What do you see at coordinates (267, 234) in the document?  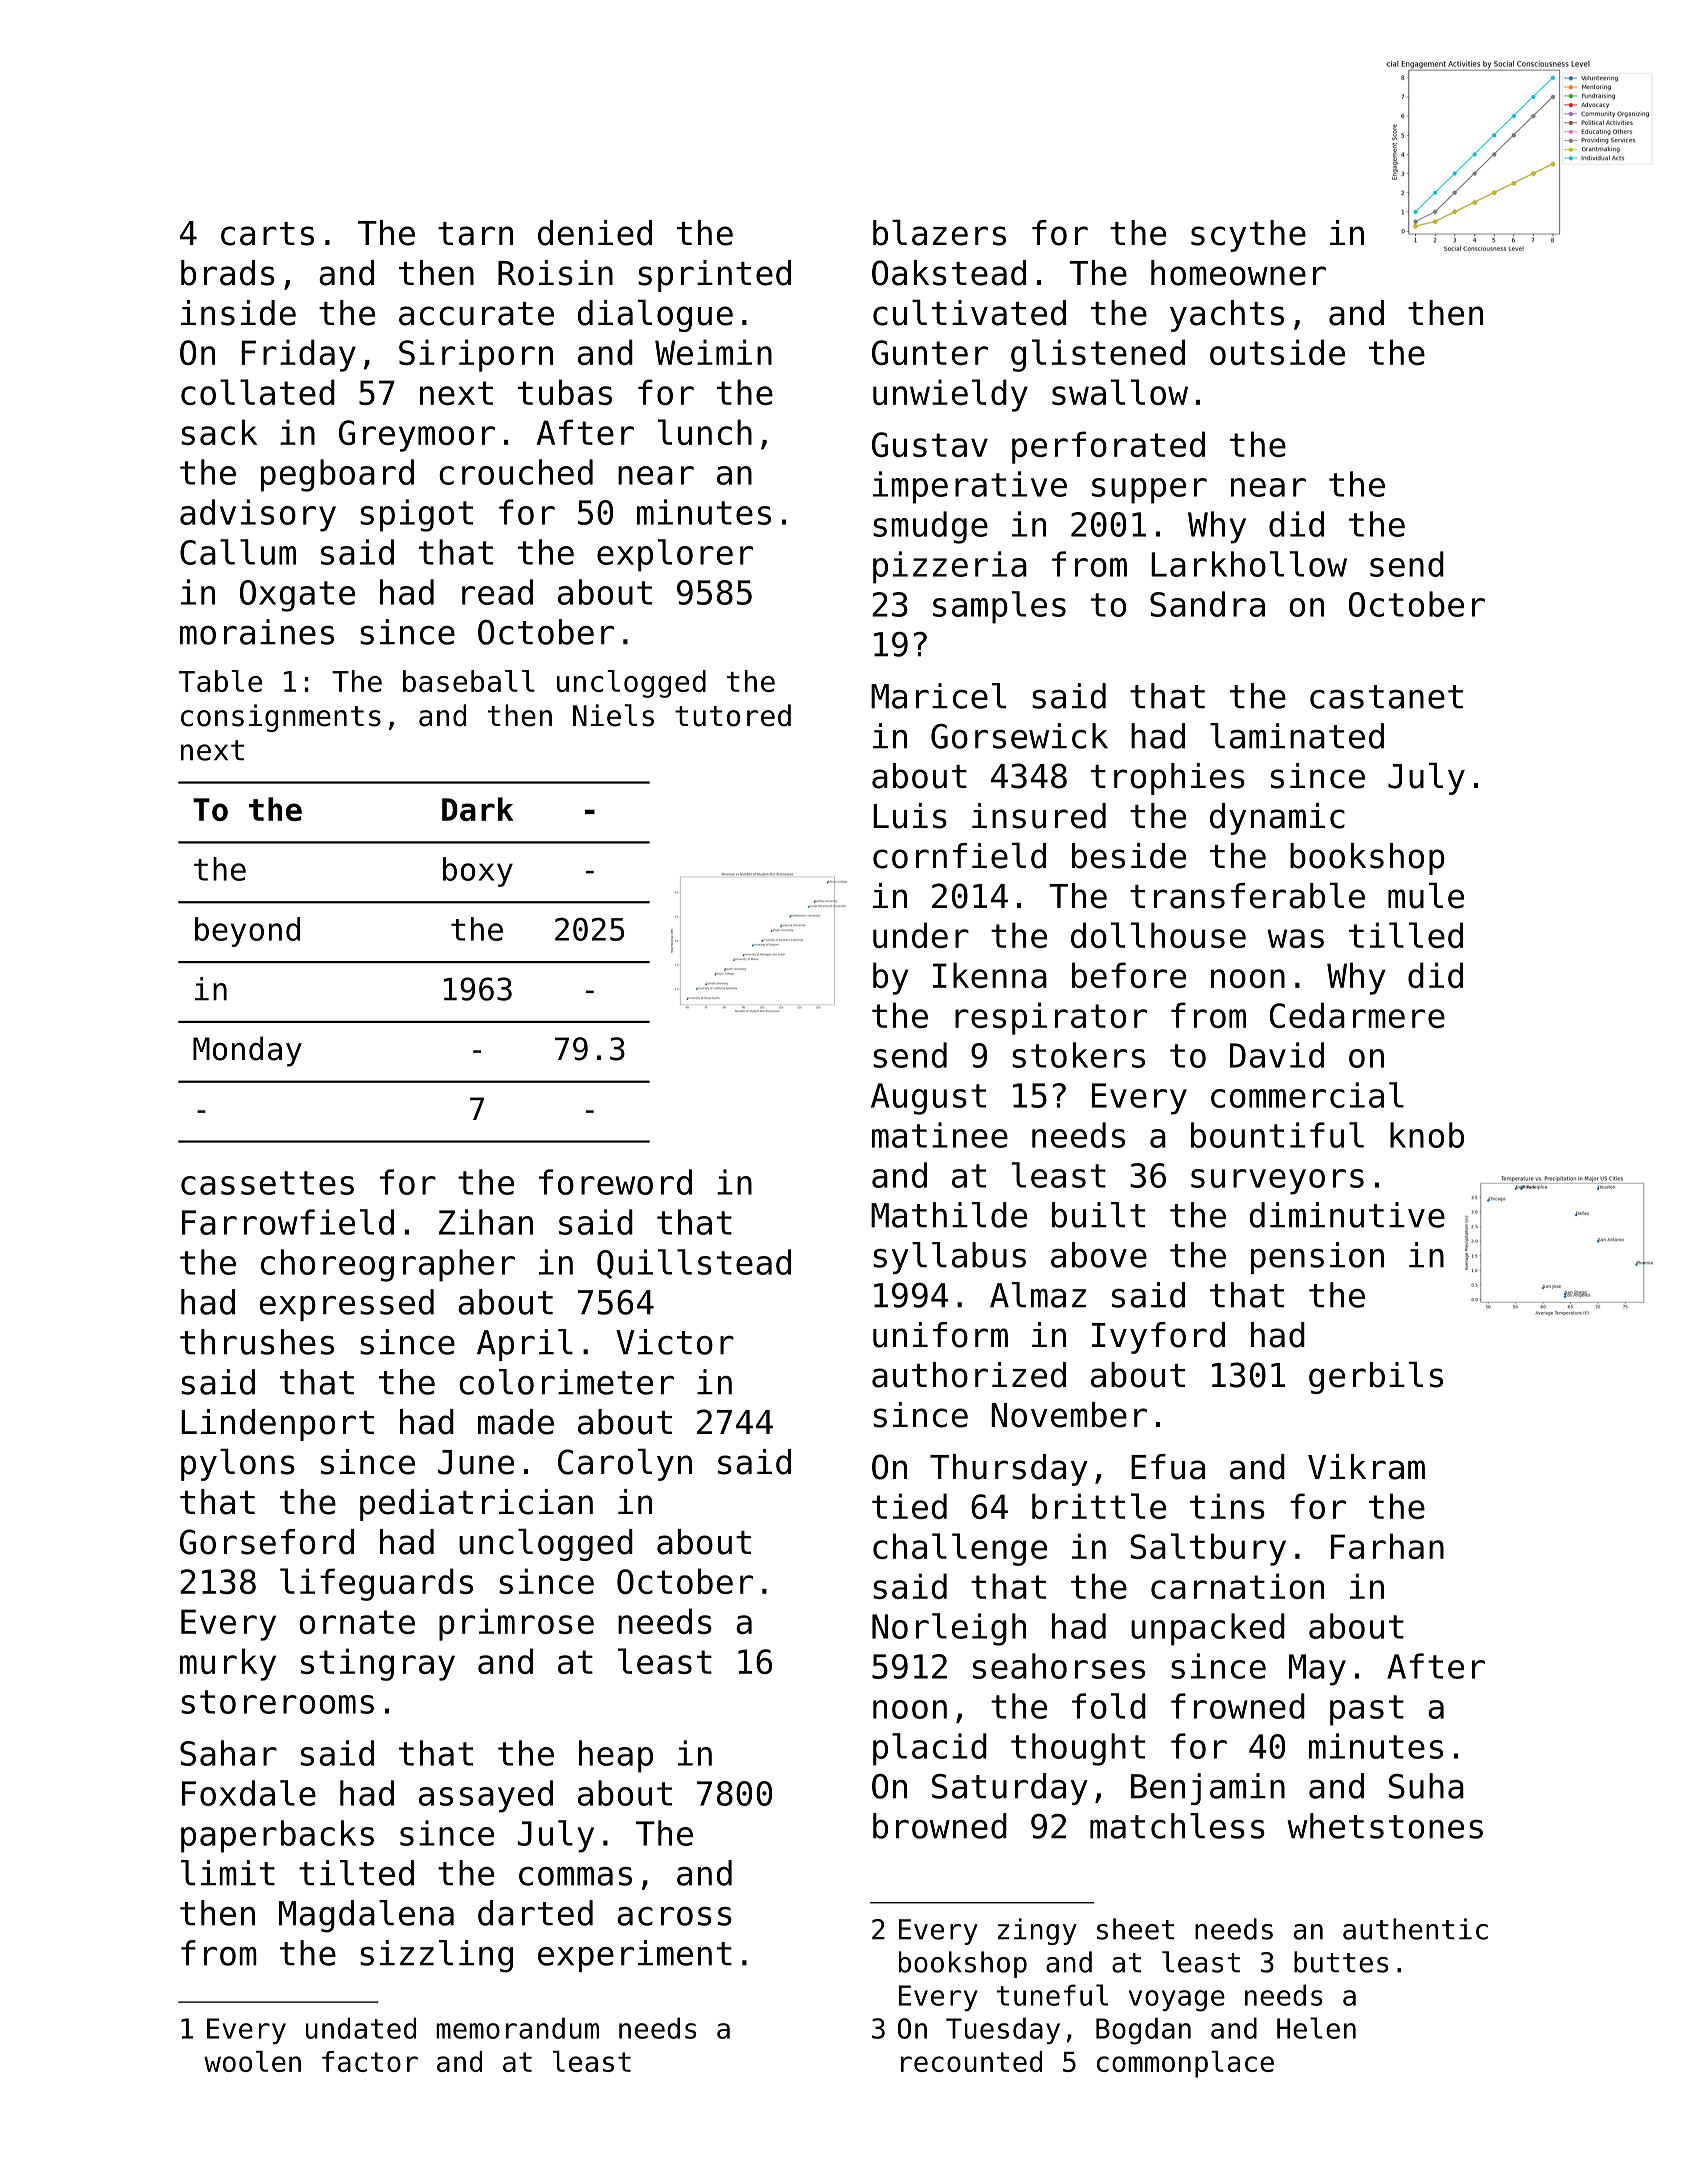 I see `carts` at bounding box center [267, 234].
